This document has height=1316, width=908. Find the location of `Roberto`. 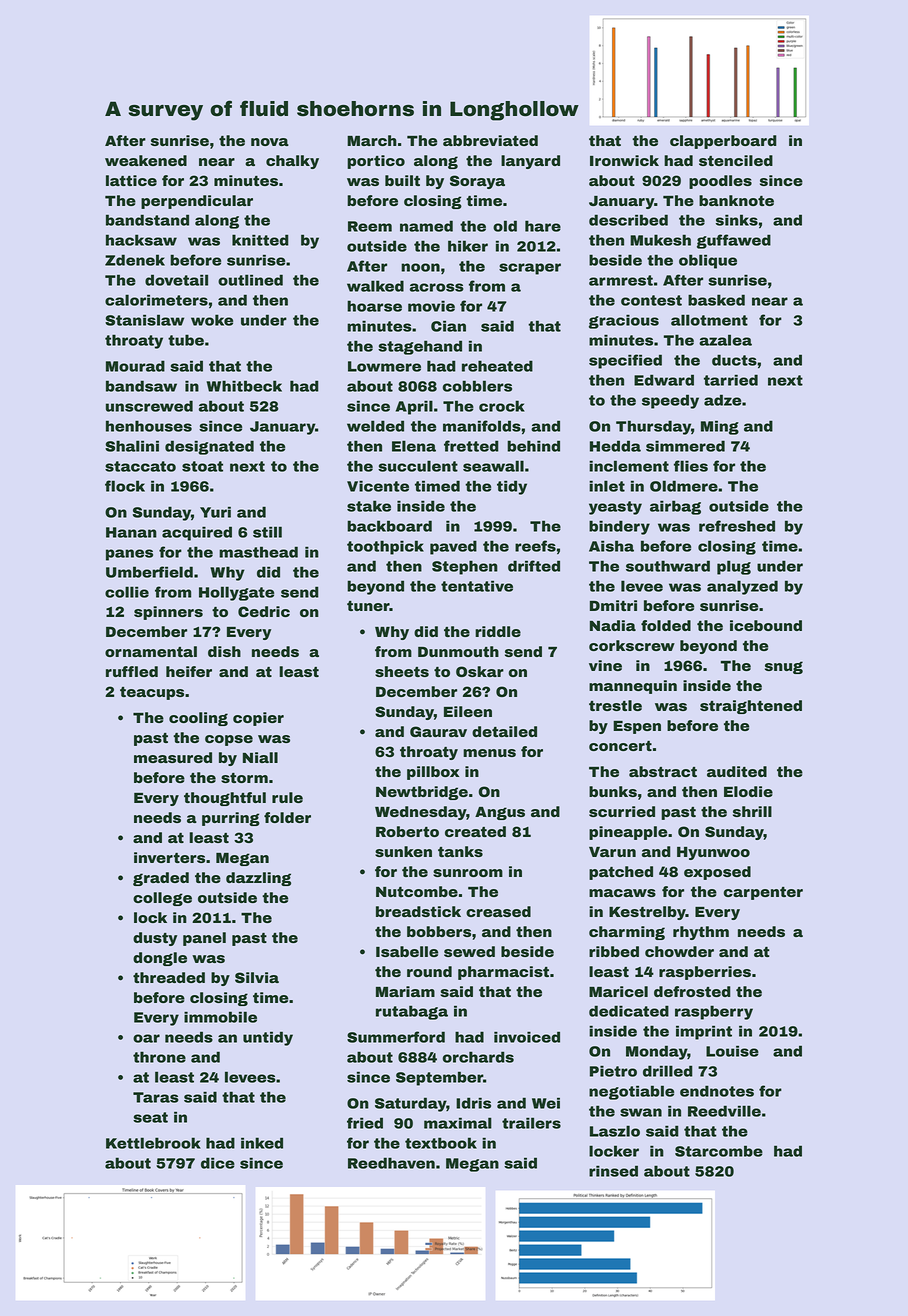

Roberto is located at coordinates (407, 831).
